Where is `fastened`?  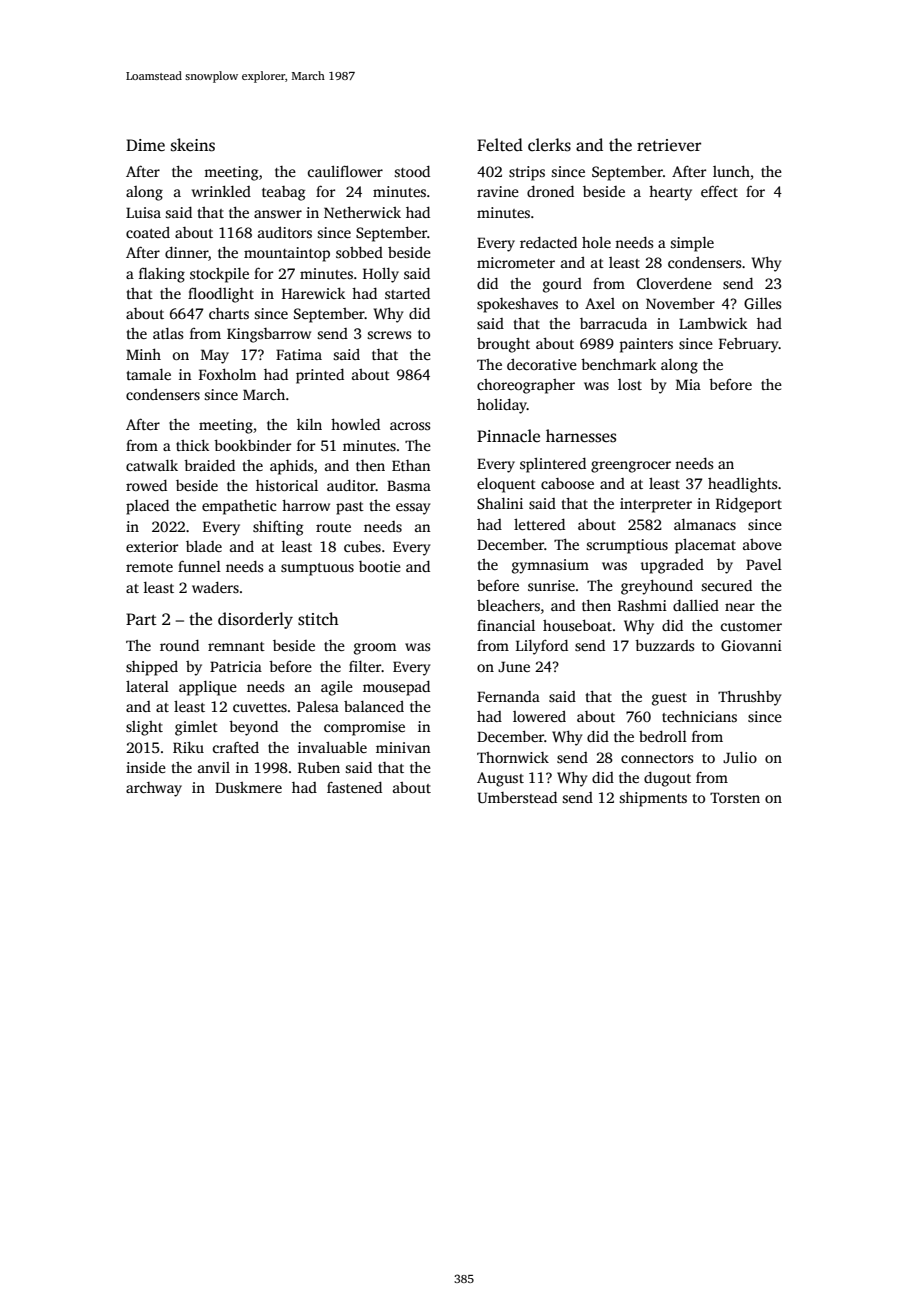
fastened is located at coordinates (354, 787).
